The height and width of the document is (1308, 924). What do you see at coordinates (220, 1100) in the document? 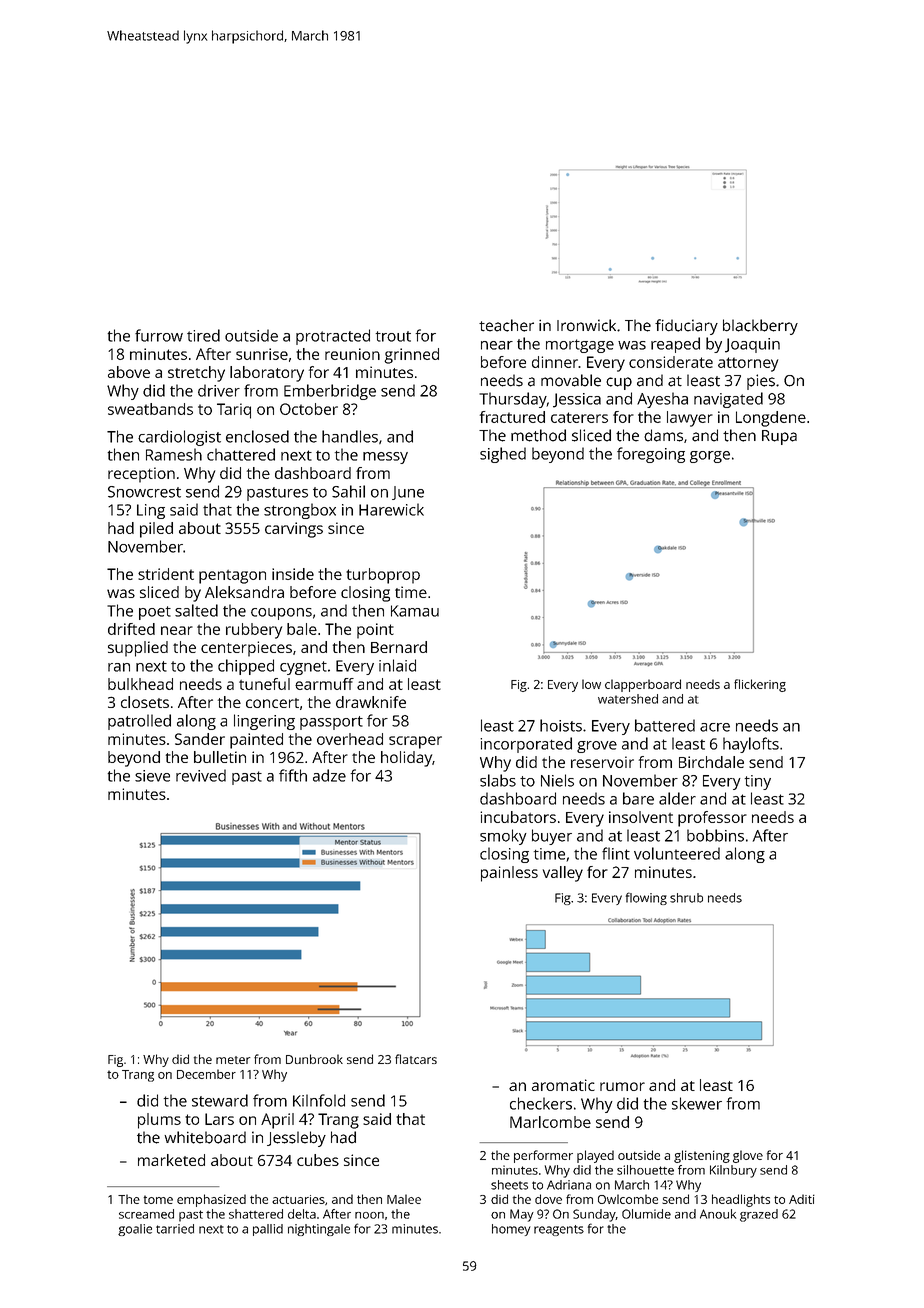
I see `steward` at bounding box center [220, 1100].
